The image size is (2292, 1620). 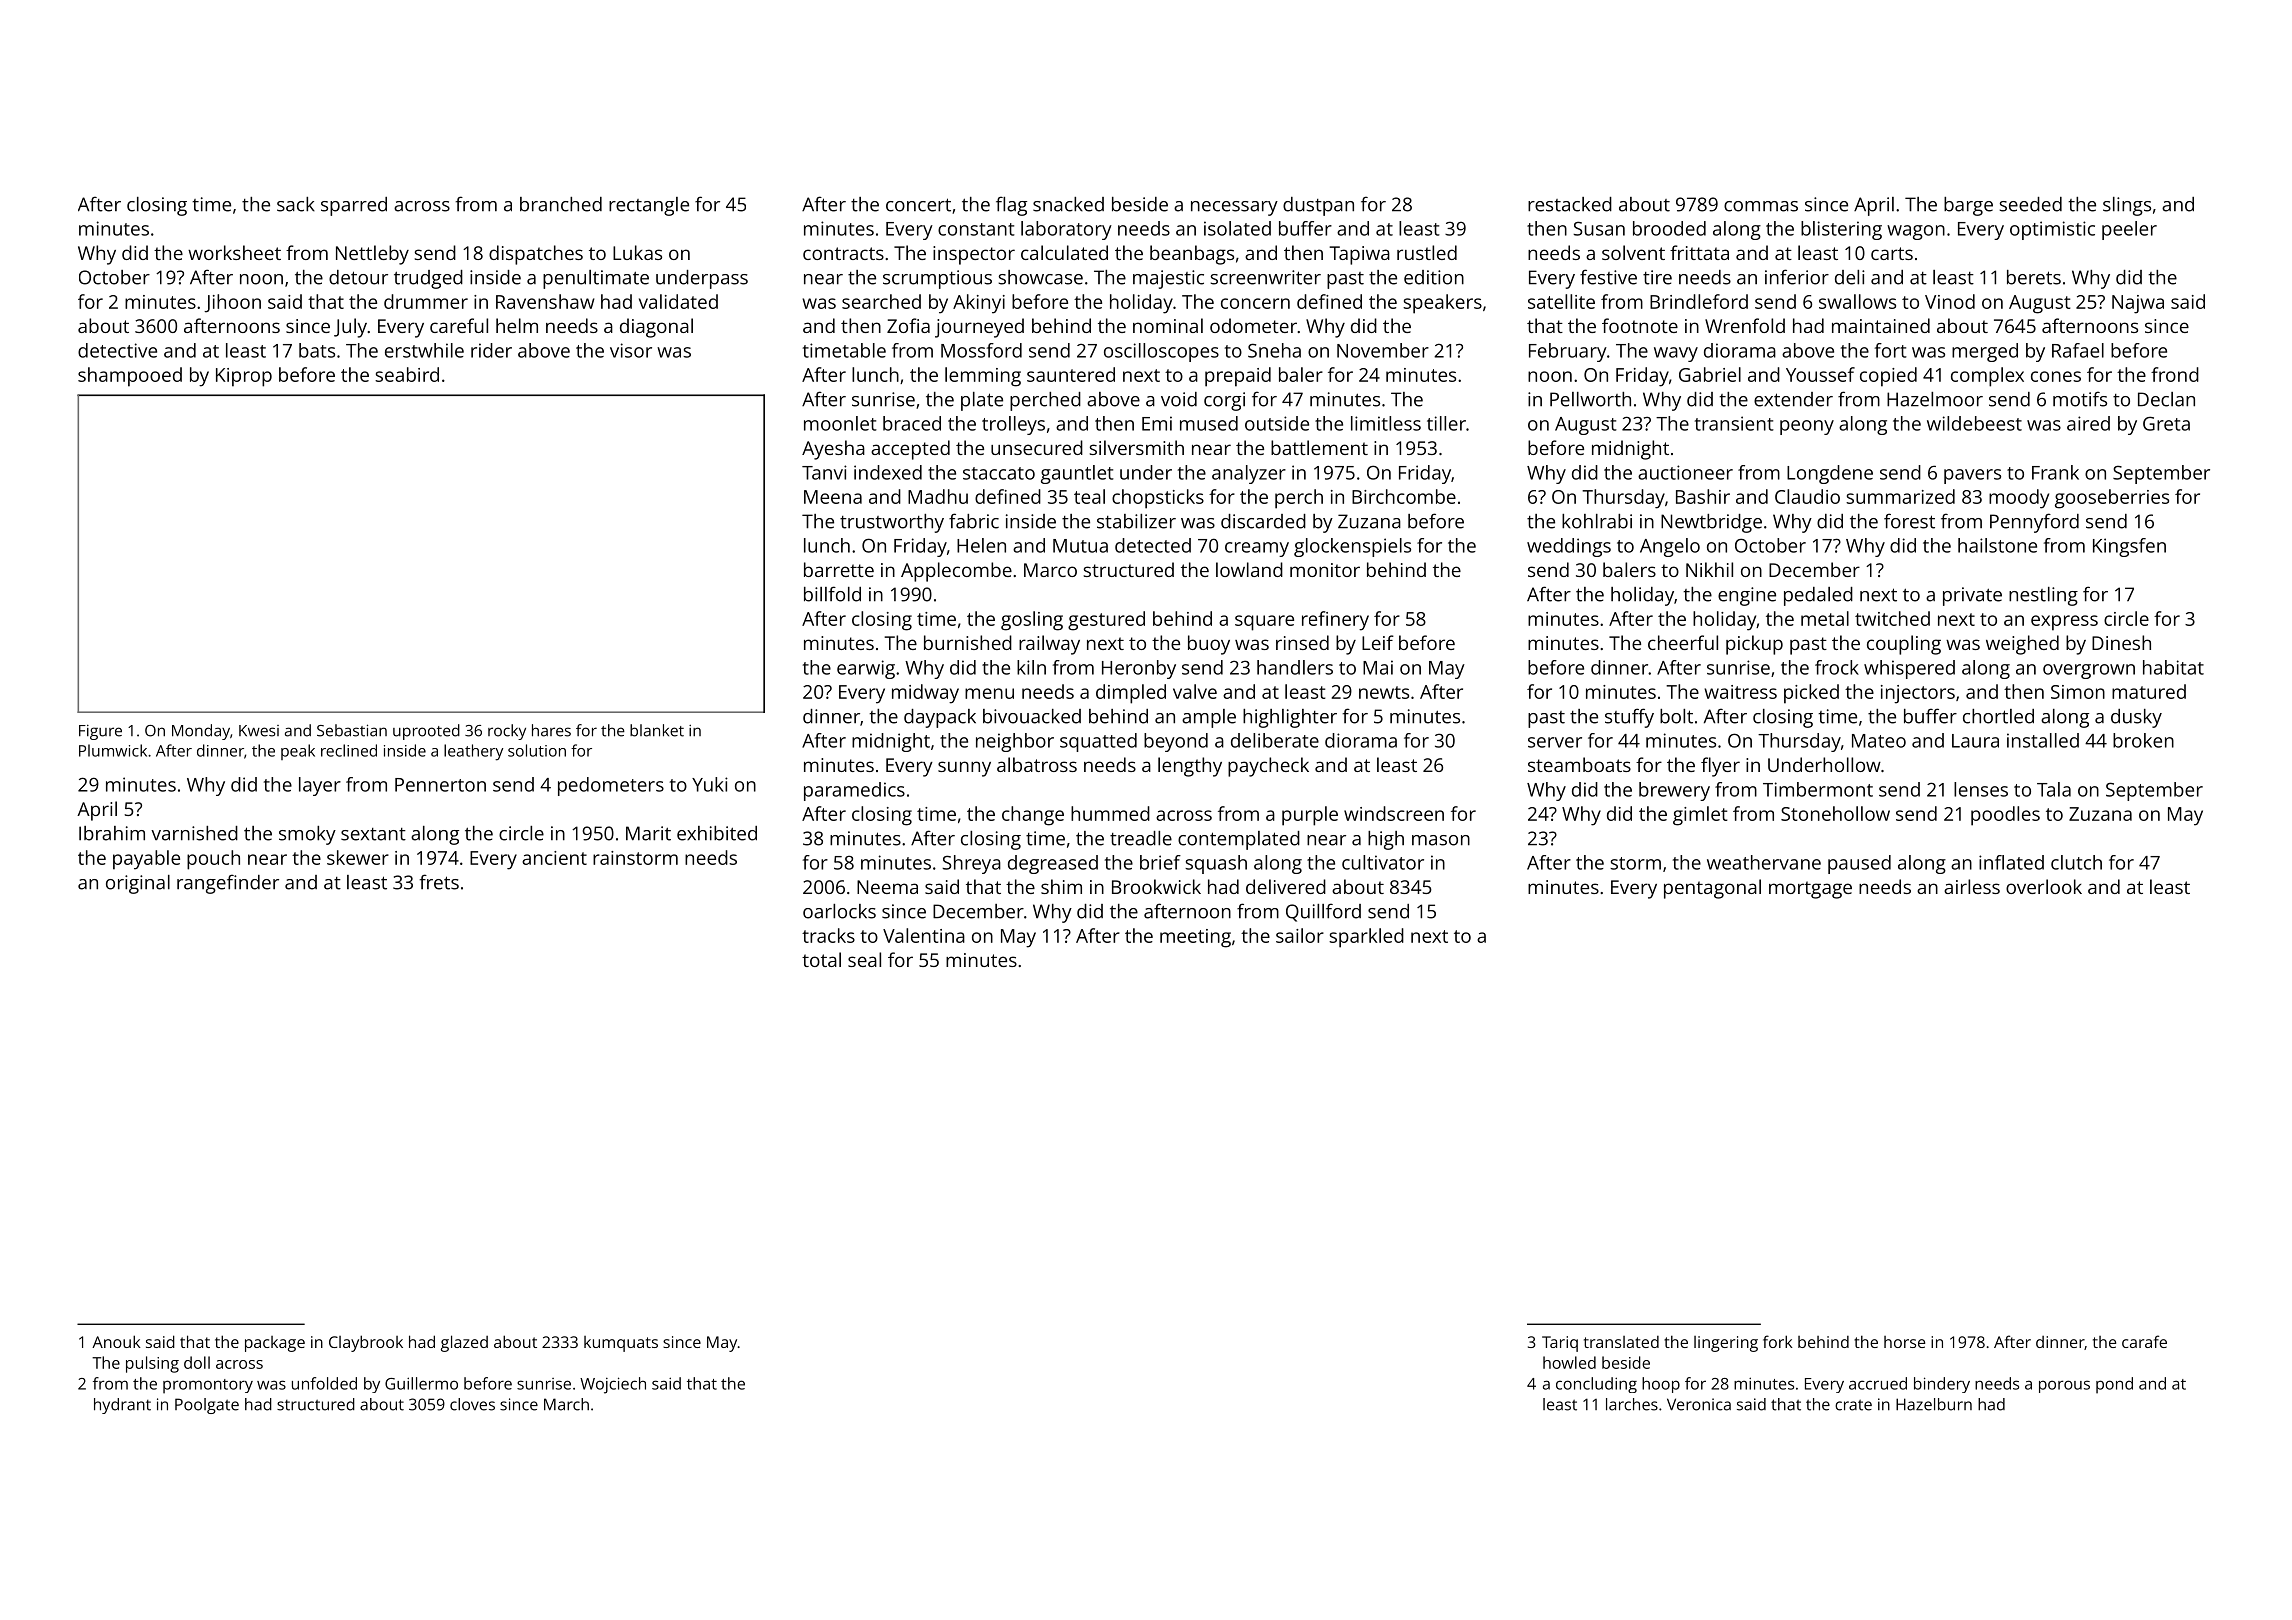 I want to click on sextant, so click(x=373, y=834).
